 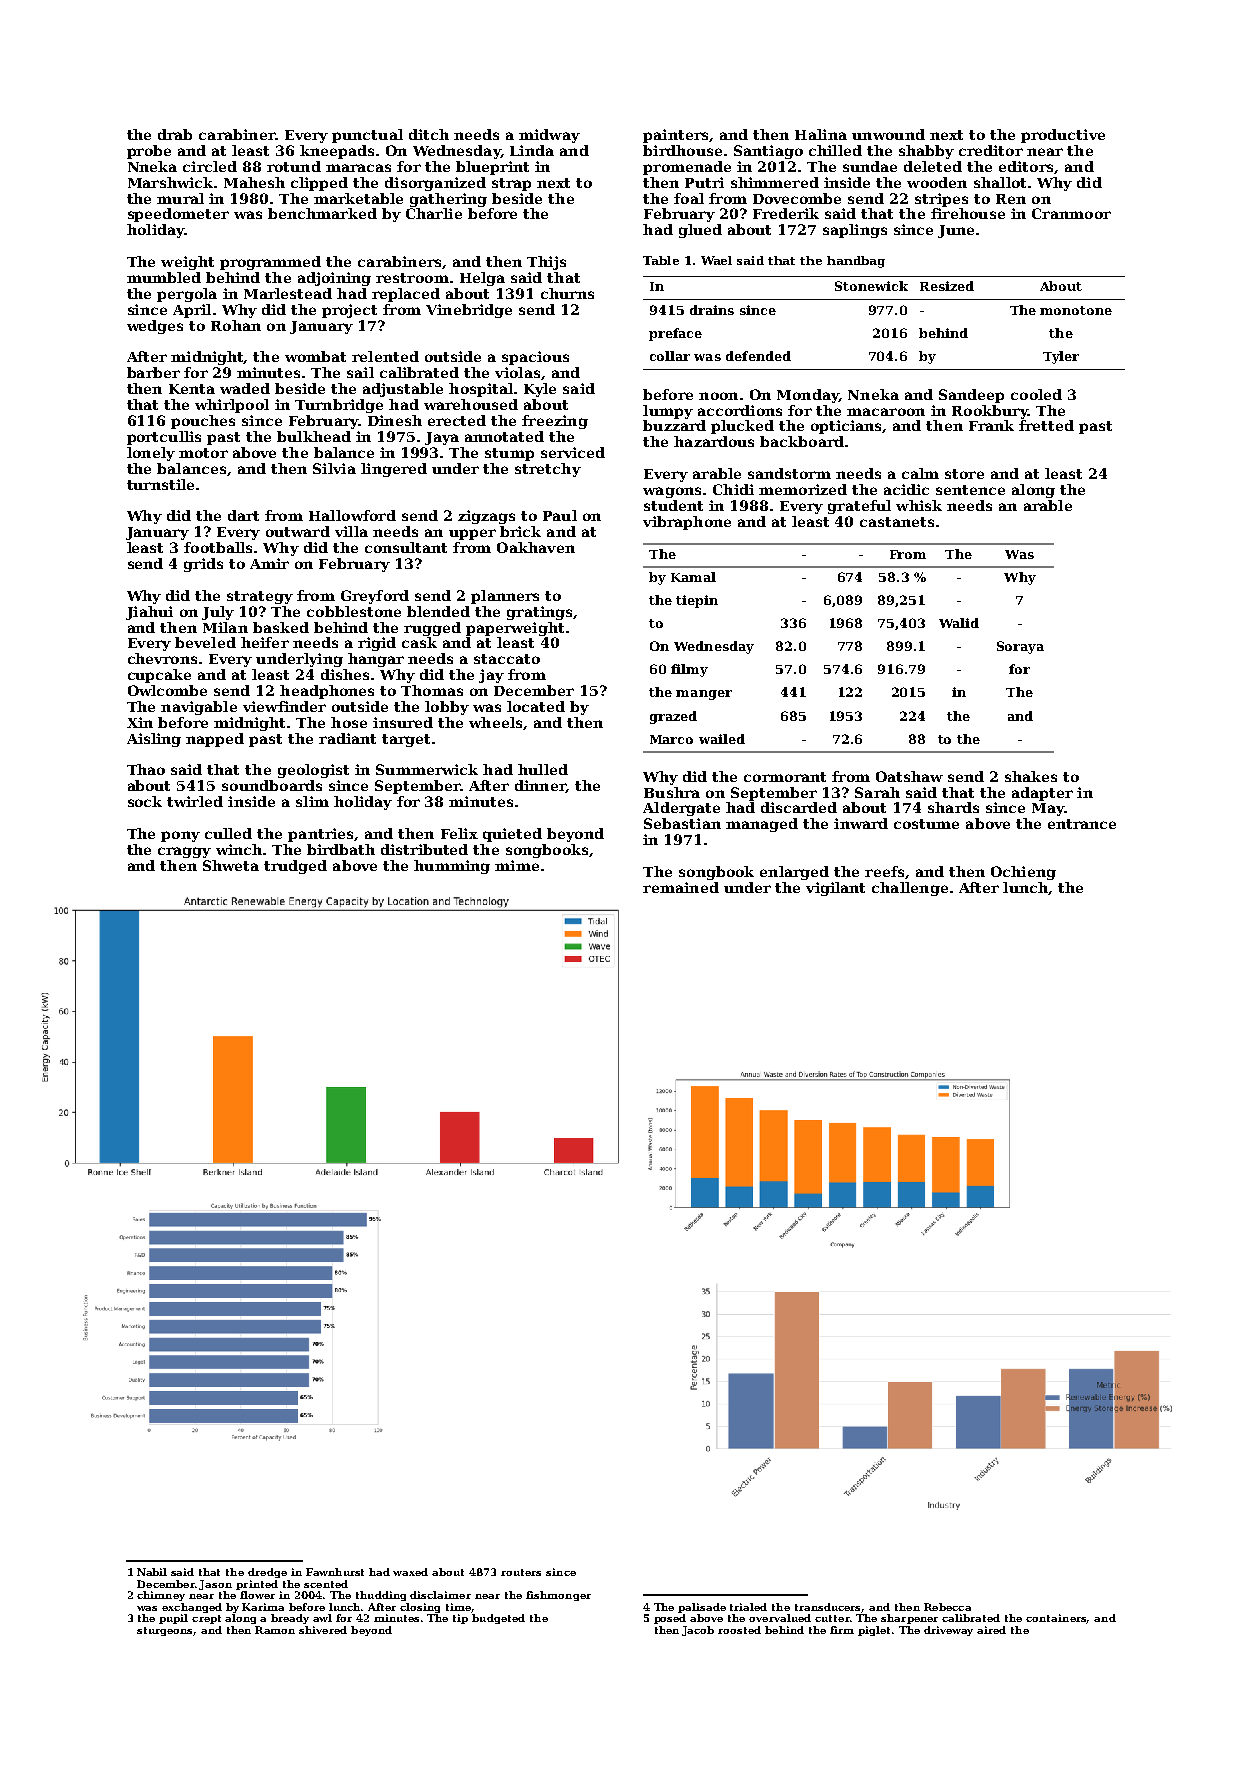 What do you see at coordinates (884, 871) in the document?
I see `reefs` at bounding box center [884, 871].
